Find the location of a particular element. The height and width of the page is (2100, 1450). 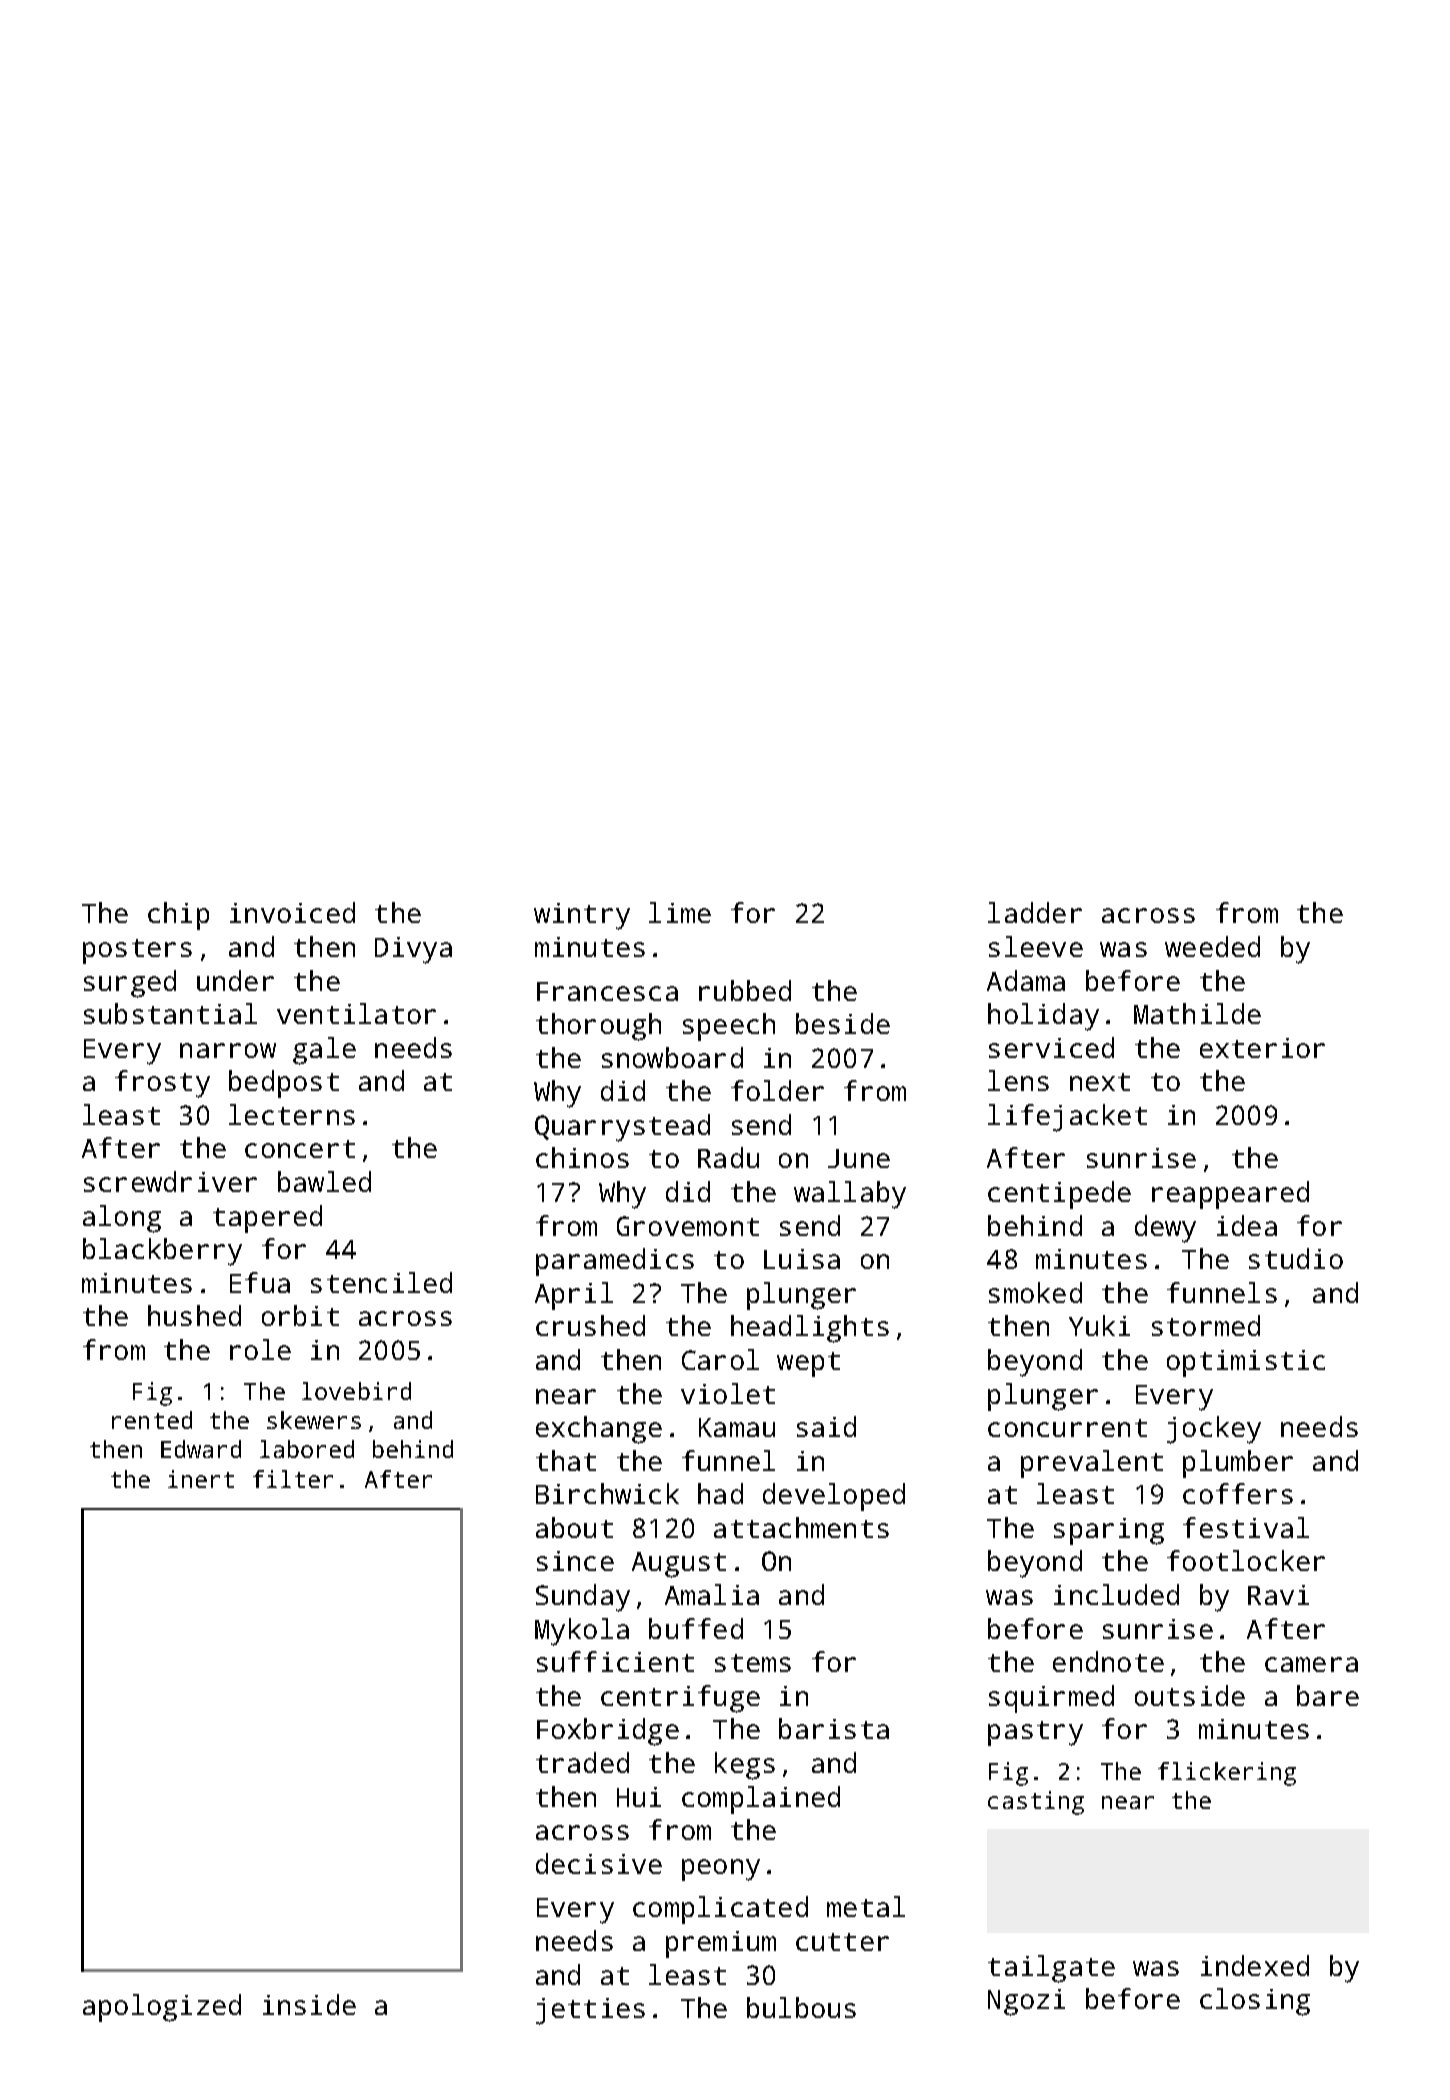

said is located at coordinates (826, 1426).
